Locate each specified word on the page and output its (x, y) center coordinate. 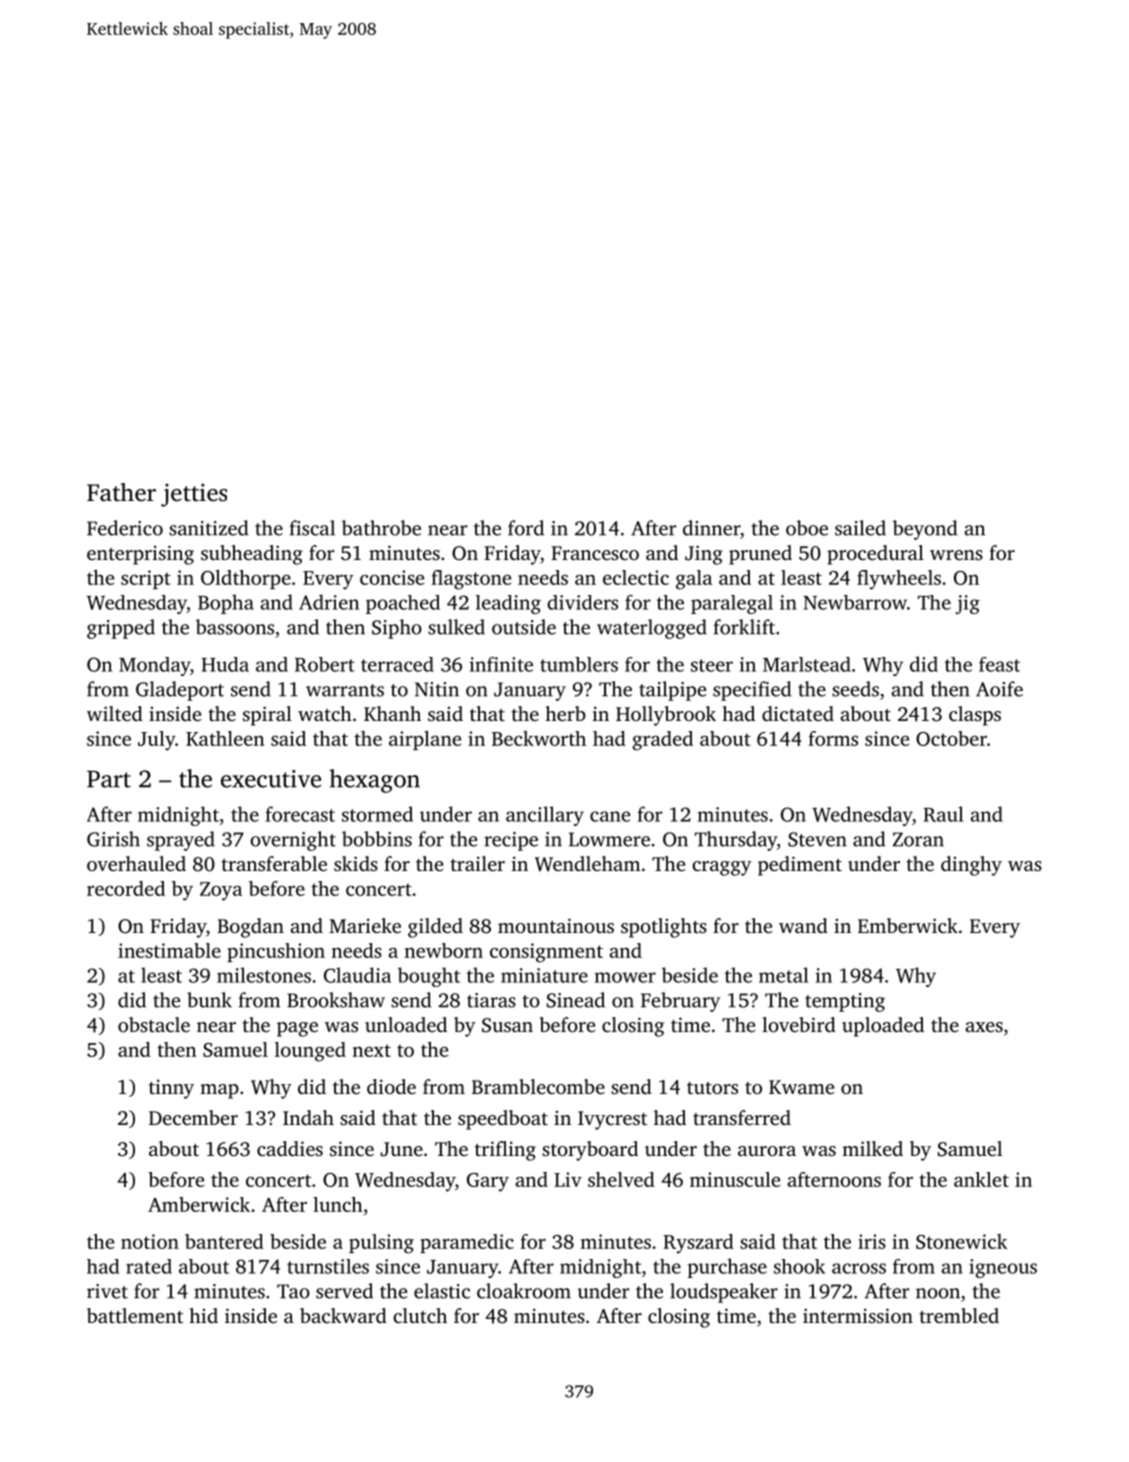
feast (999, 664)
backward (343, 1315)
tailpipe (672, 691)
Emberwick (908, 925)
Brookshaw (336, 1000)
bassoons (235, 627)
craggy (721, 868)
